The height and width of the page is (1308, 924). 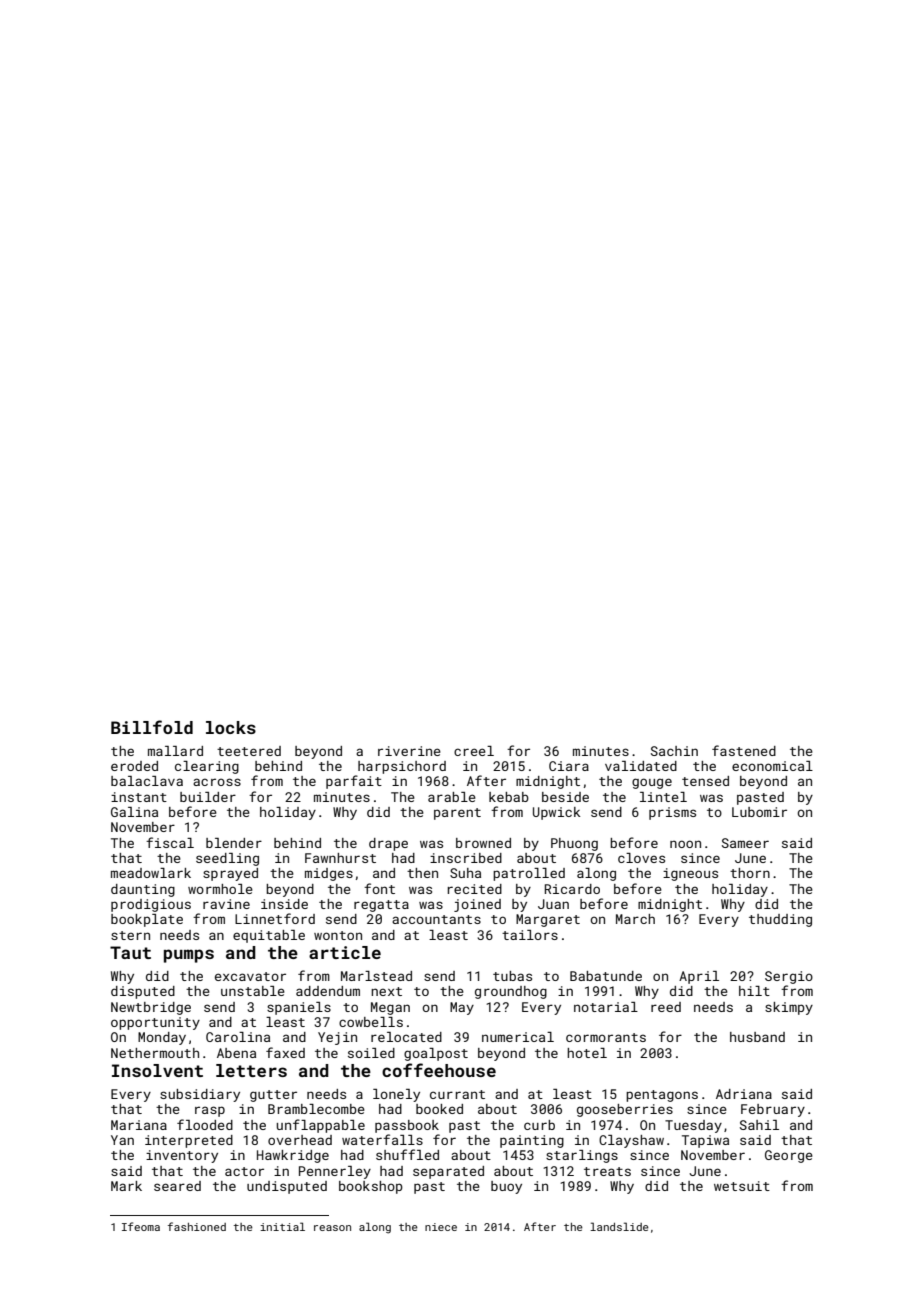 I want to click on husband, so click(x=757, y=1037).
